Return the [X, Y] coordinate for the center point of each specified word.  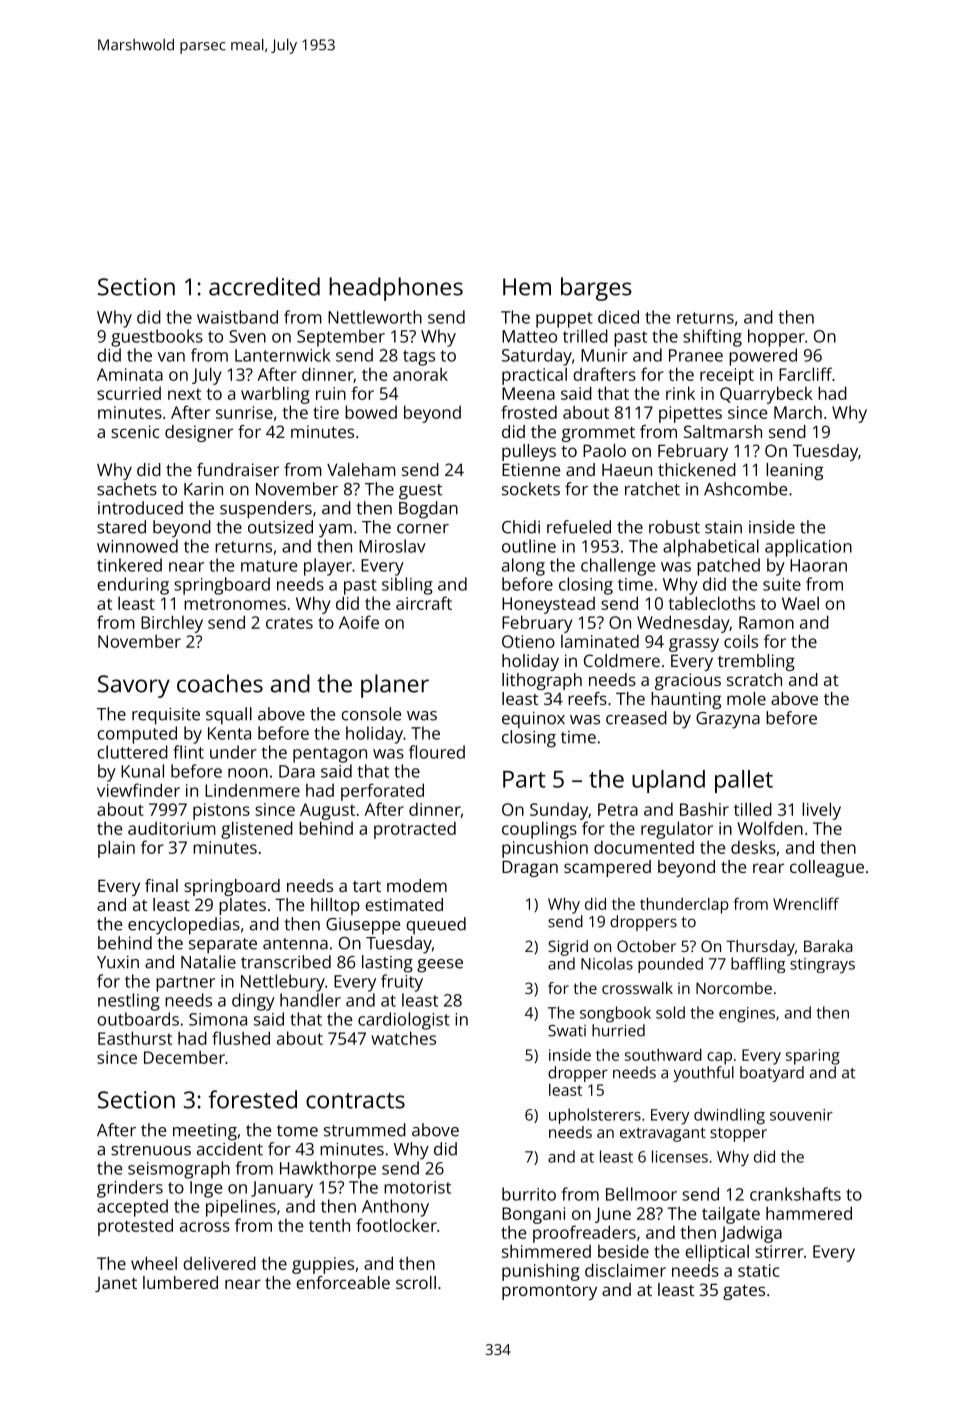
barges [596, 289]
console [371, 714]
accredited [264, 286]
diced [618, 317]
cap [719, 1058]
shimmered [546, 1251]
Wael [800, 603]
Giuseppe [363, 926]
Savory [134, 686]
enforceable [343, 1282]
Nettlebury [283, 983]
